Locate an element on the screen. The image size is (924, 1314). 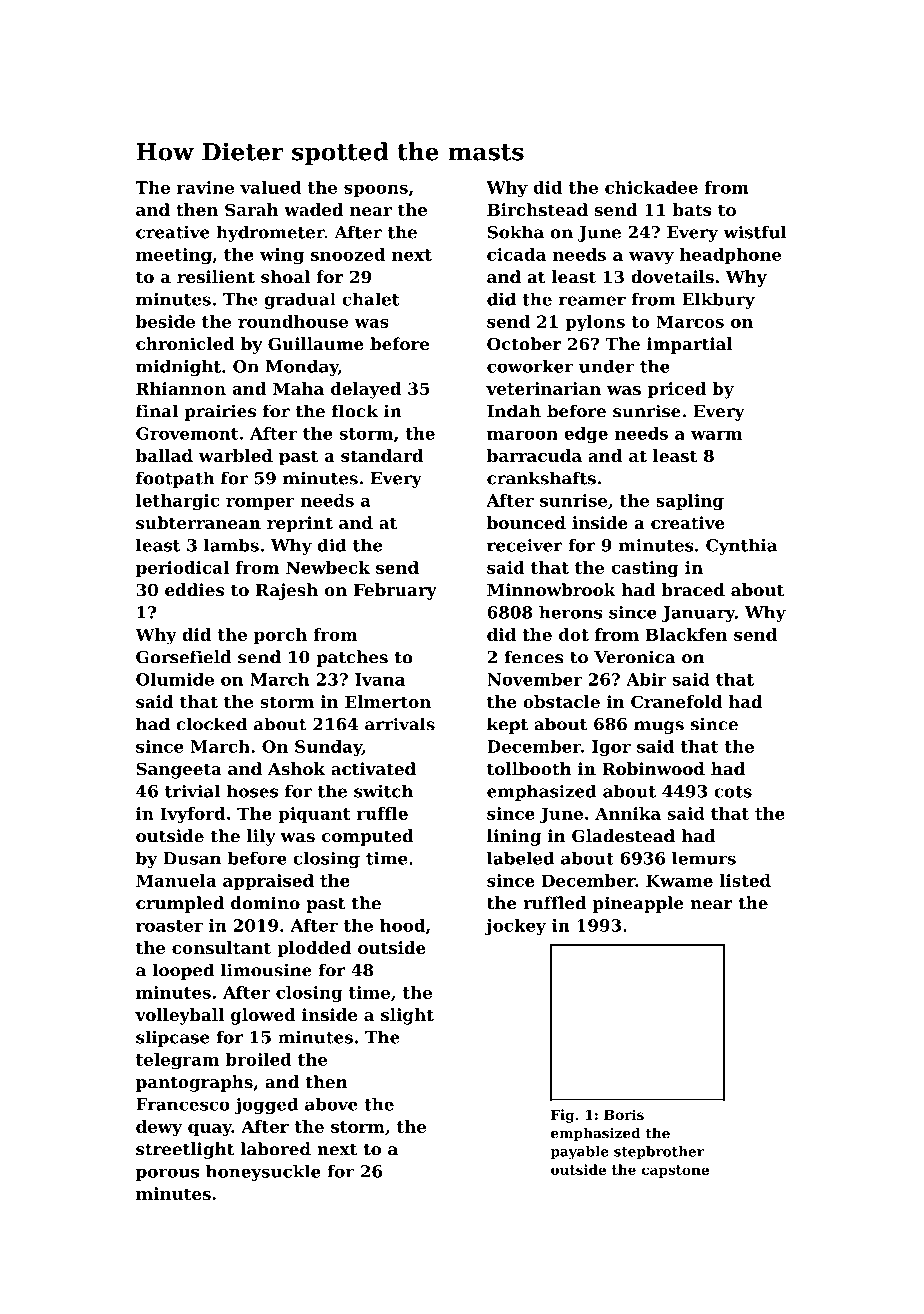
porous is located at coordinates (167, 1174).
